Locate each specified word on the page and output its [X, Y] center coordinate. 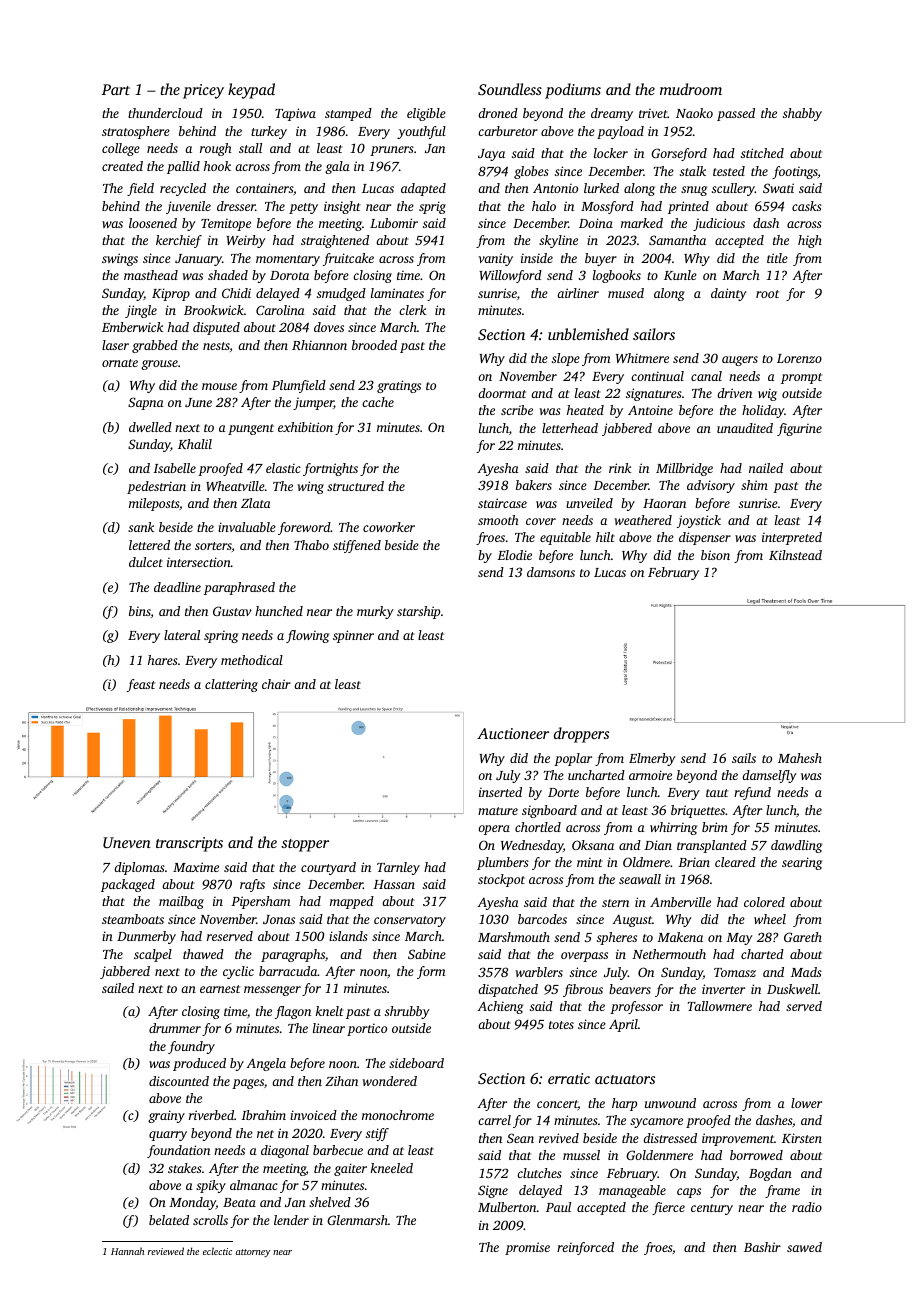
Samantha [677, 240]
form [431, 972]
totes [561, 1025]
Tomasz [735, 972]
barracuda [288, 971]
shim [754, 485]
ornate [120, 363]
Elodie [514, 555]
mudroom [691, 89]
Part [116, 89]
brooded [374, 345]
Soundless [510, 89]
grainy [166, 1116]
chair [276, 684]
